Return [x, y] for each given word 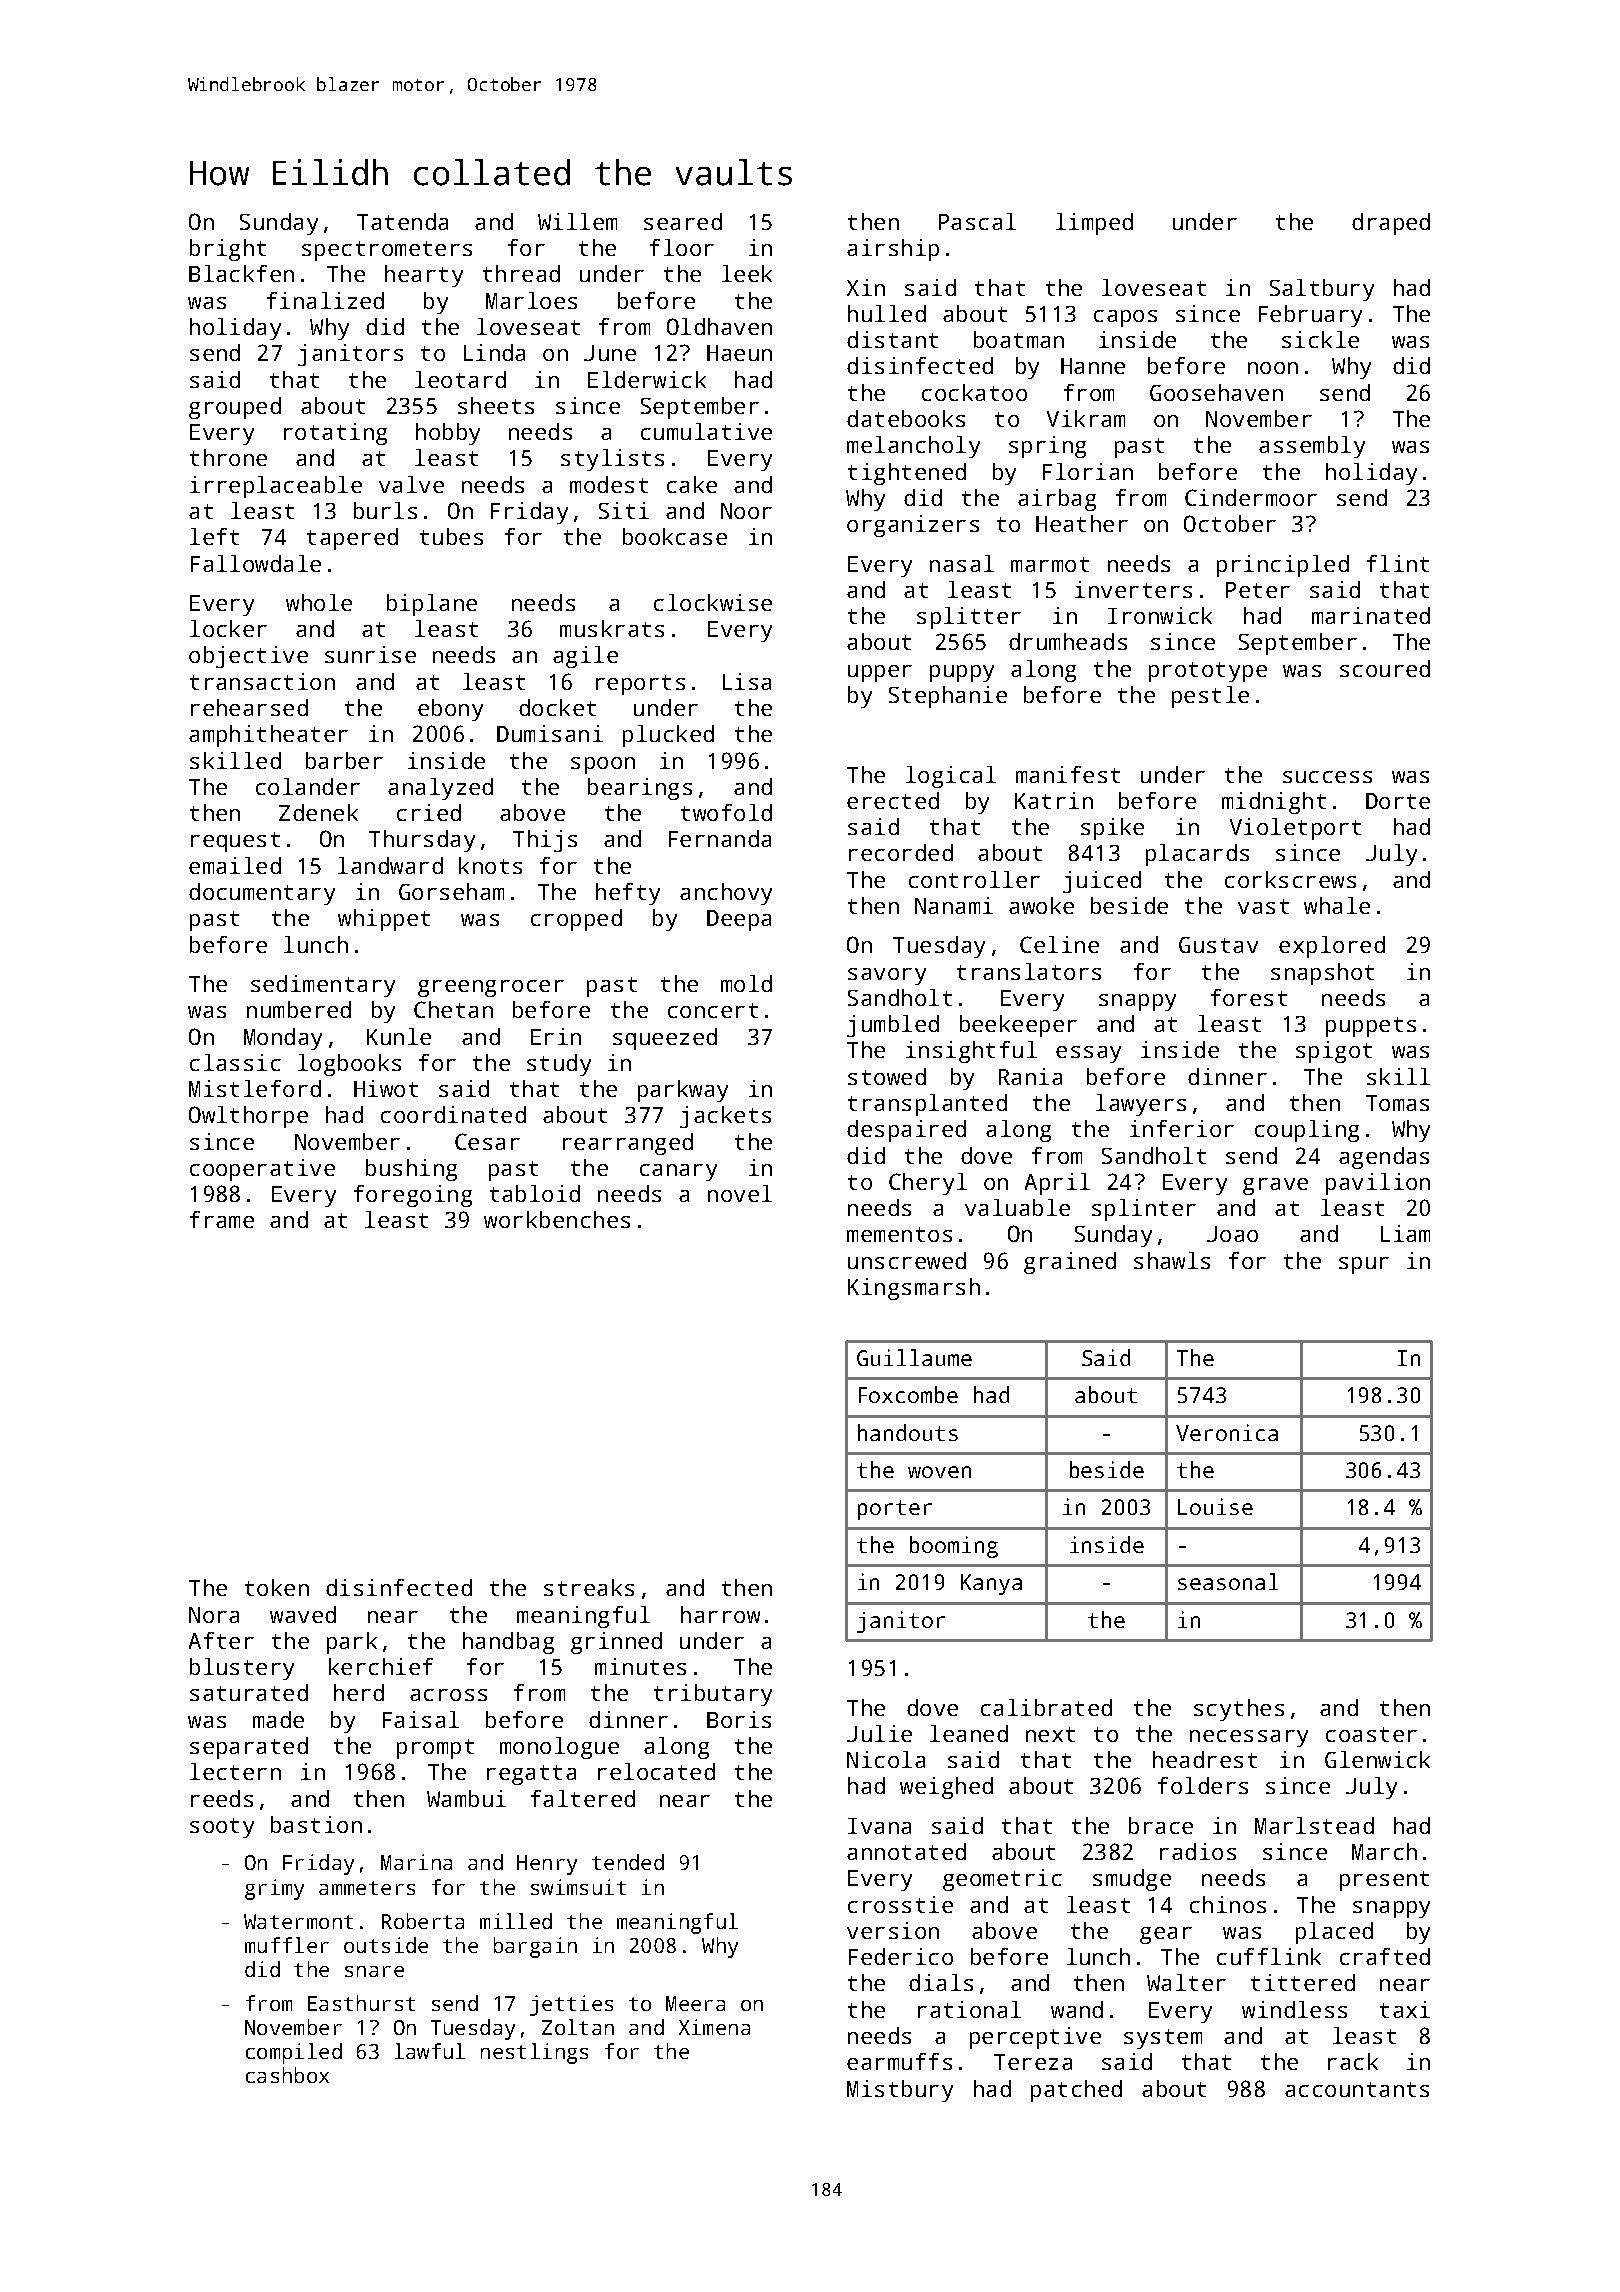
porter [895, 1510]
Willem [577, 221]
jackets [725, 1117]
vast [1263, 906]
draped [1391, 224]
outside [386, 1945]
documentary [262, 894]
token [277, 1587]
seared [683, 221]
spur [1364, 1265]
